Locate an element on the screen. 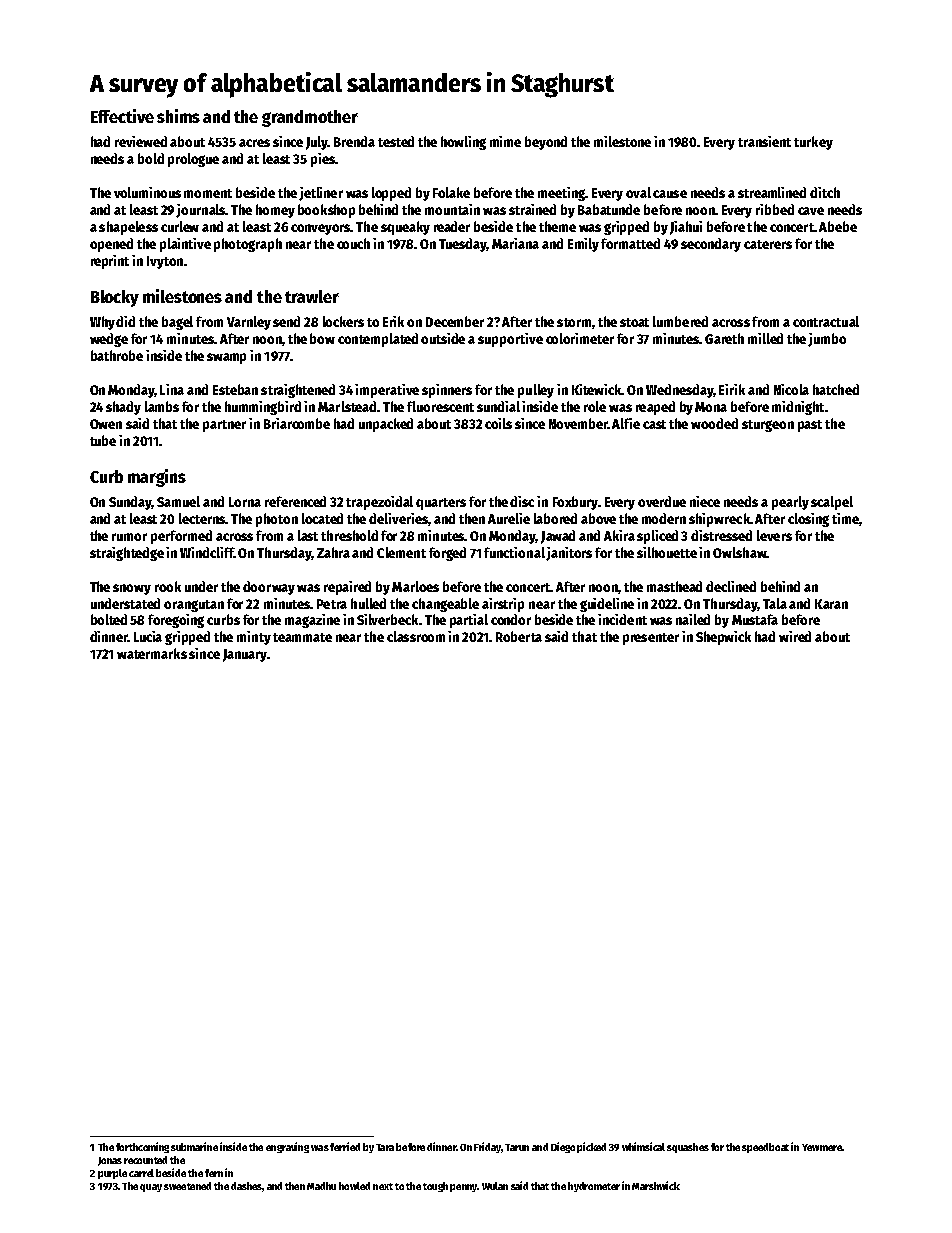  Effective is located at coordinates (122, 116).
